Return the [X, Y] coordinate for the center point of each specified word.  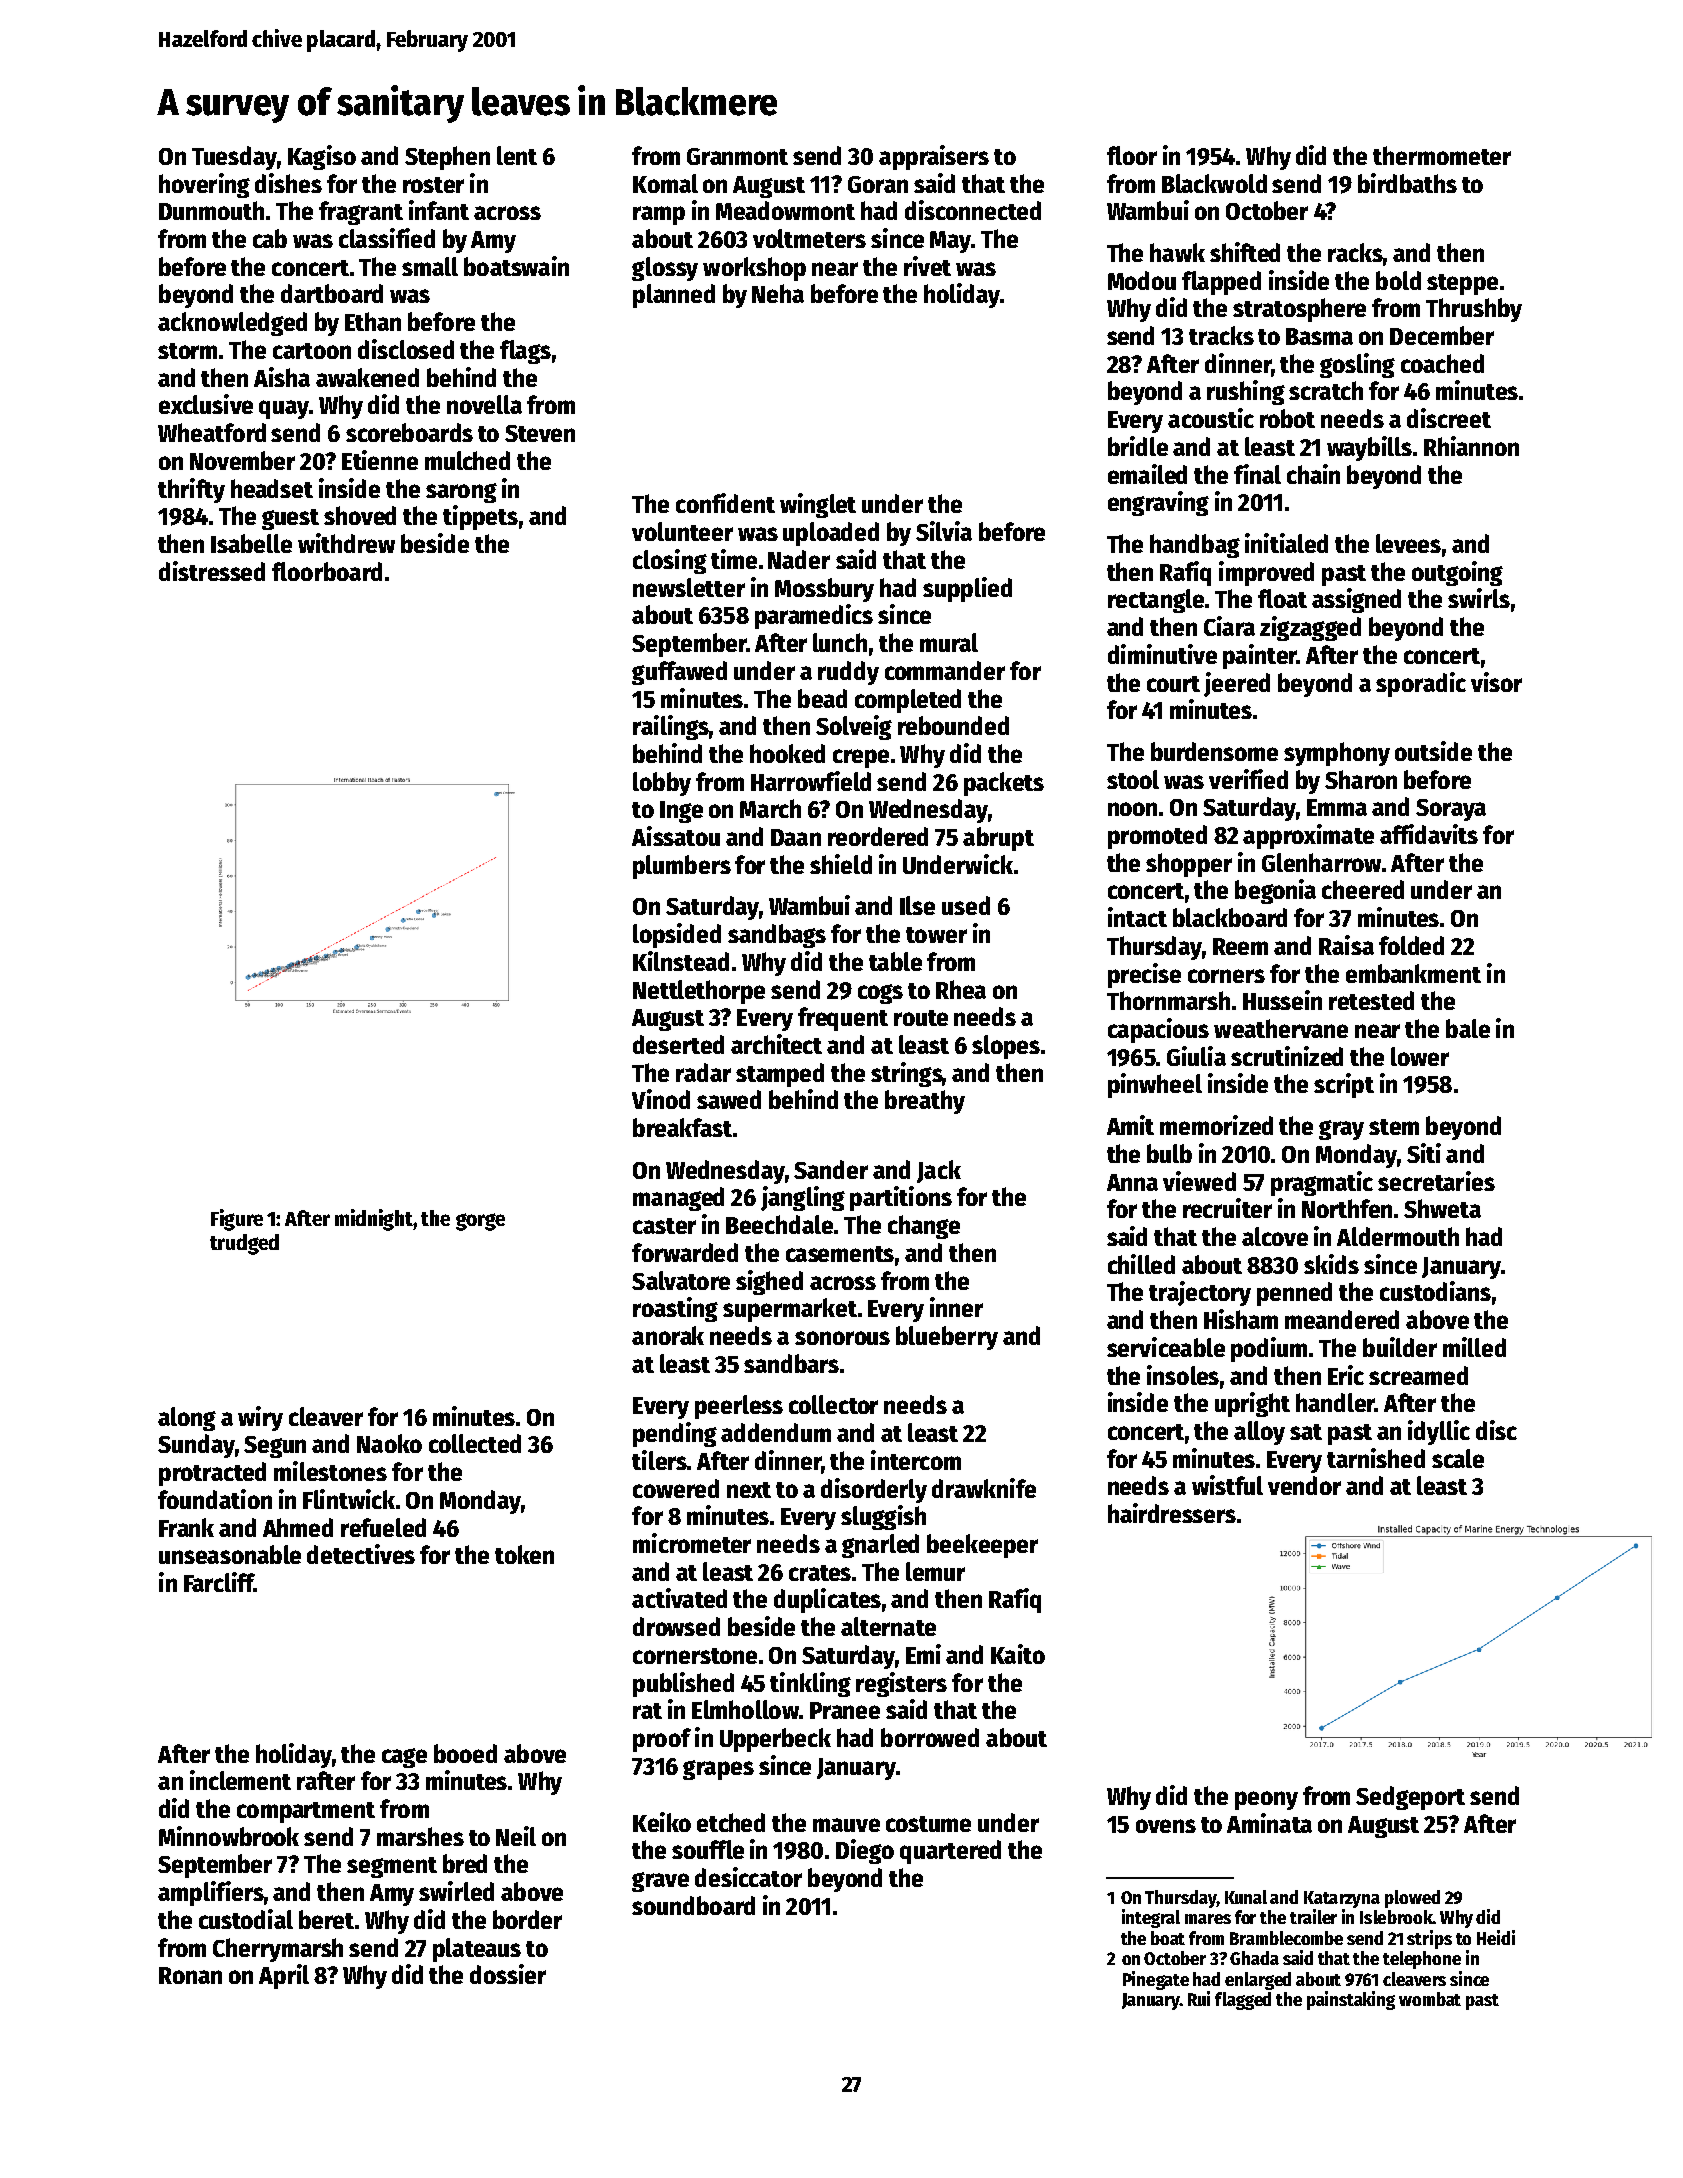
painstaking [1351, 2000]
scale [1458, 1458]
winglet [818, 505]
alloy [1259, 1433]
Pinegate [1156, 1980]
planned [674, 296]
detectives [361, 1554]
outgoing [1457, 573]
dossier [508, 1974]
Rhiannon [1471, 446]
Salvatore [681, 1280]
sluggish [883, 1517]
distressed [212, 571]
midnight [374, 1220]
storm [187, 351]
